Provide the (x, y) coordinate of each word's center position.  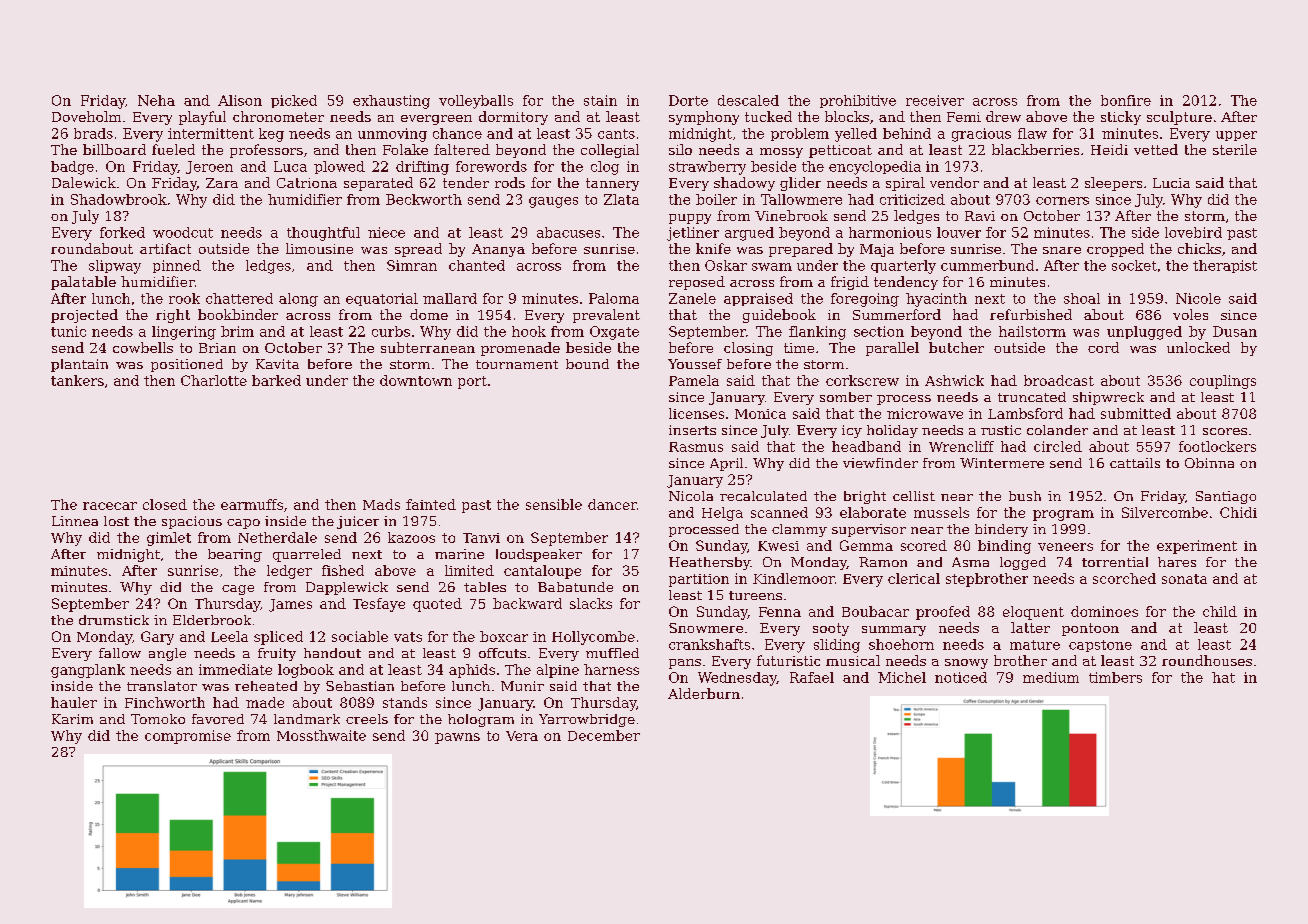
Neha (156, 100)
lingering (184, 333)
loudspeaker (539, 555)
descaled (748, 100)
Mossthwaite (321, 735)
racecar (110, 506)
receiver (935, 100)
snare (1062, 250)
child (1220, 611)
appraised (758, 299)
